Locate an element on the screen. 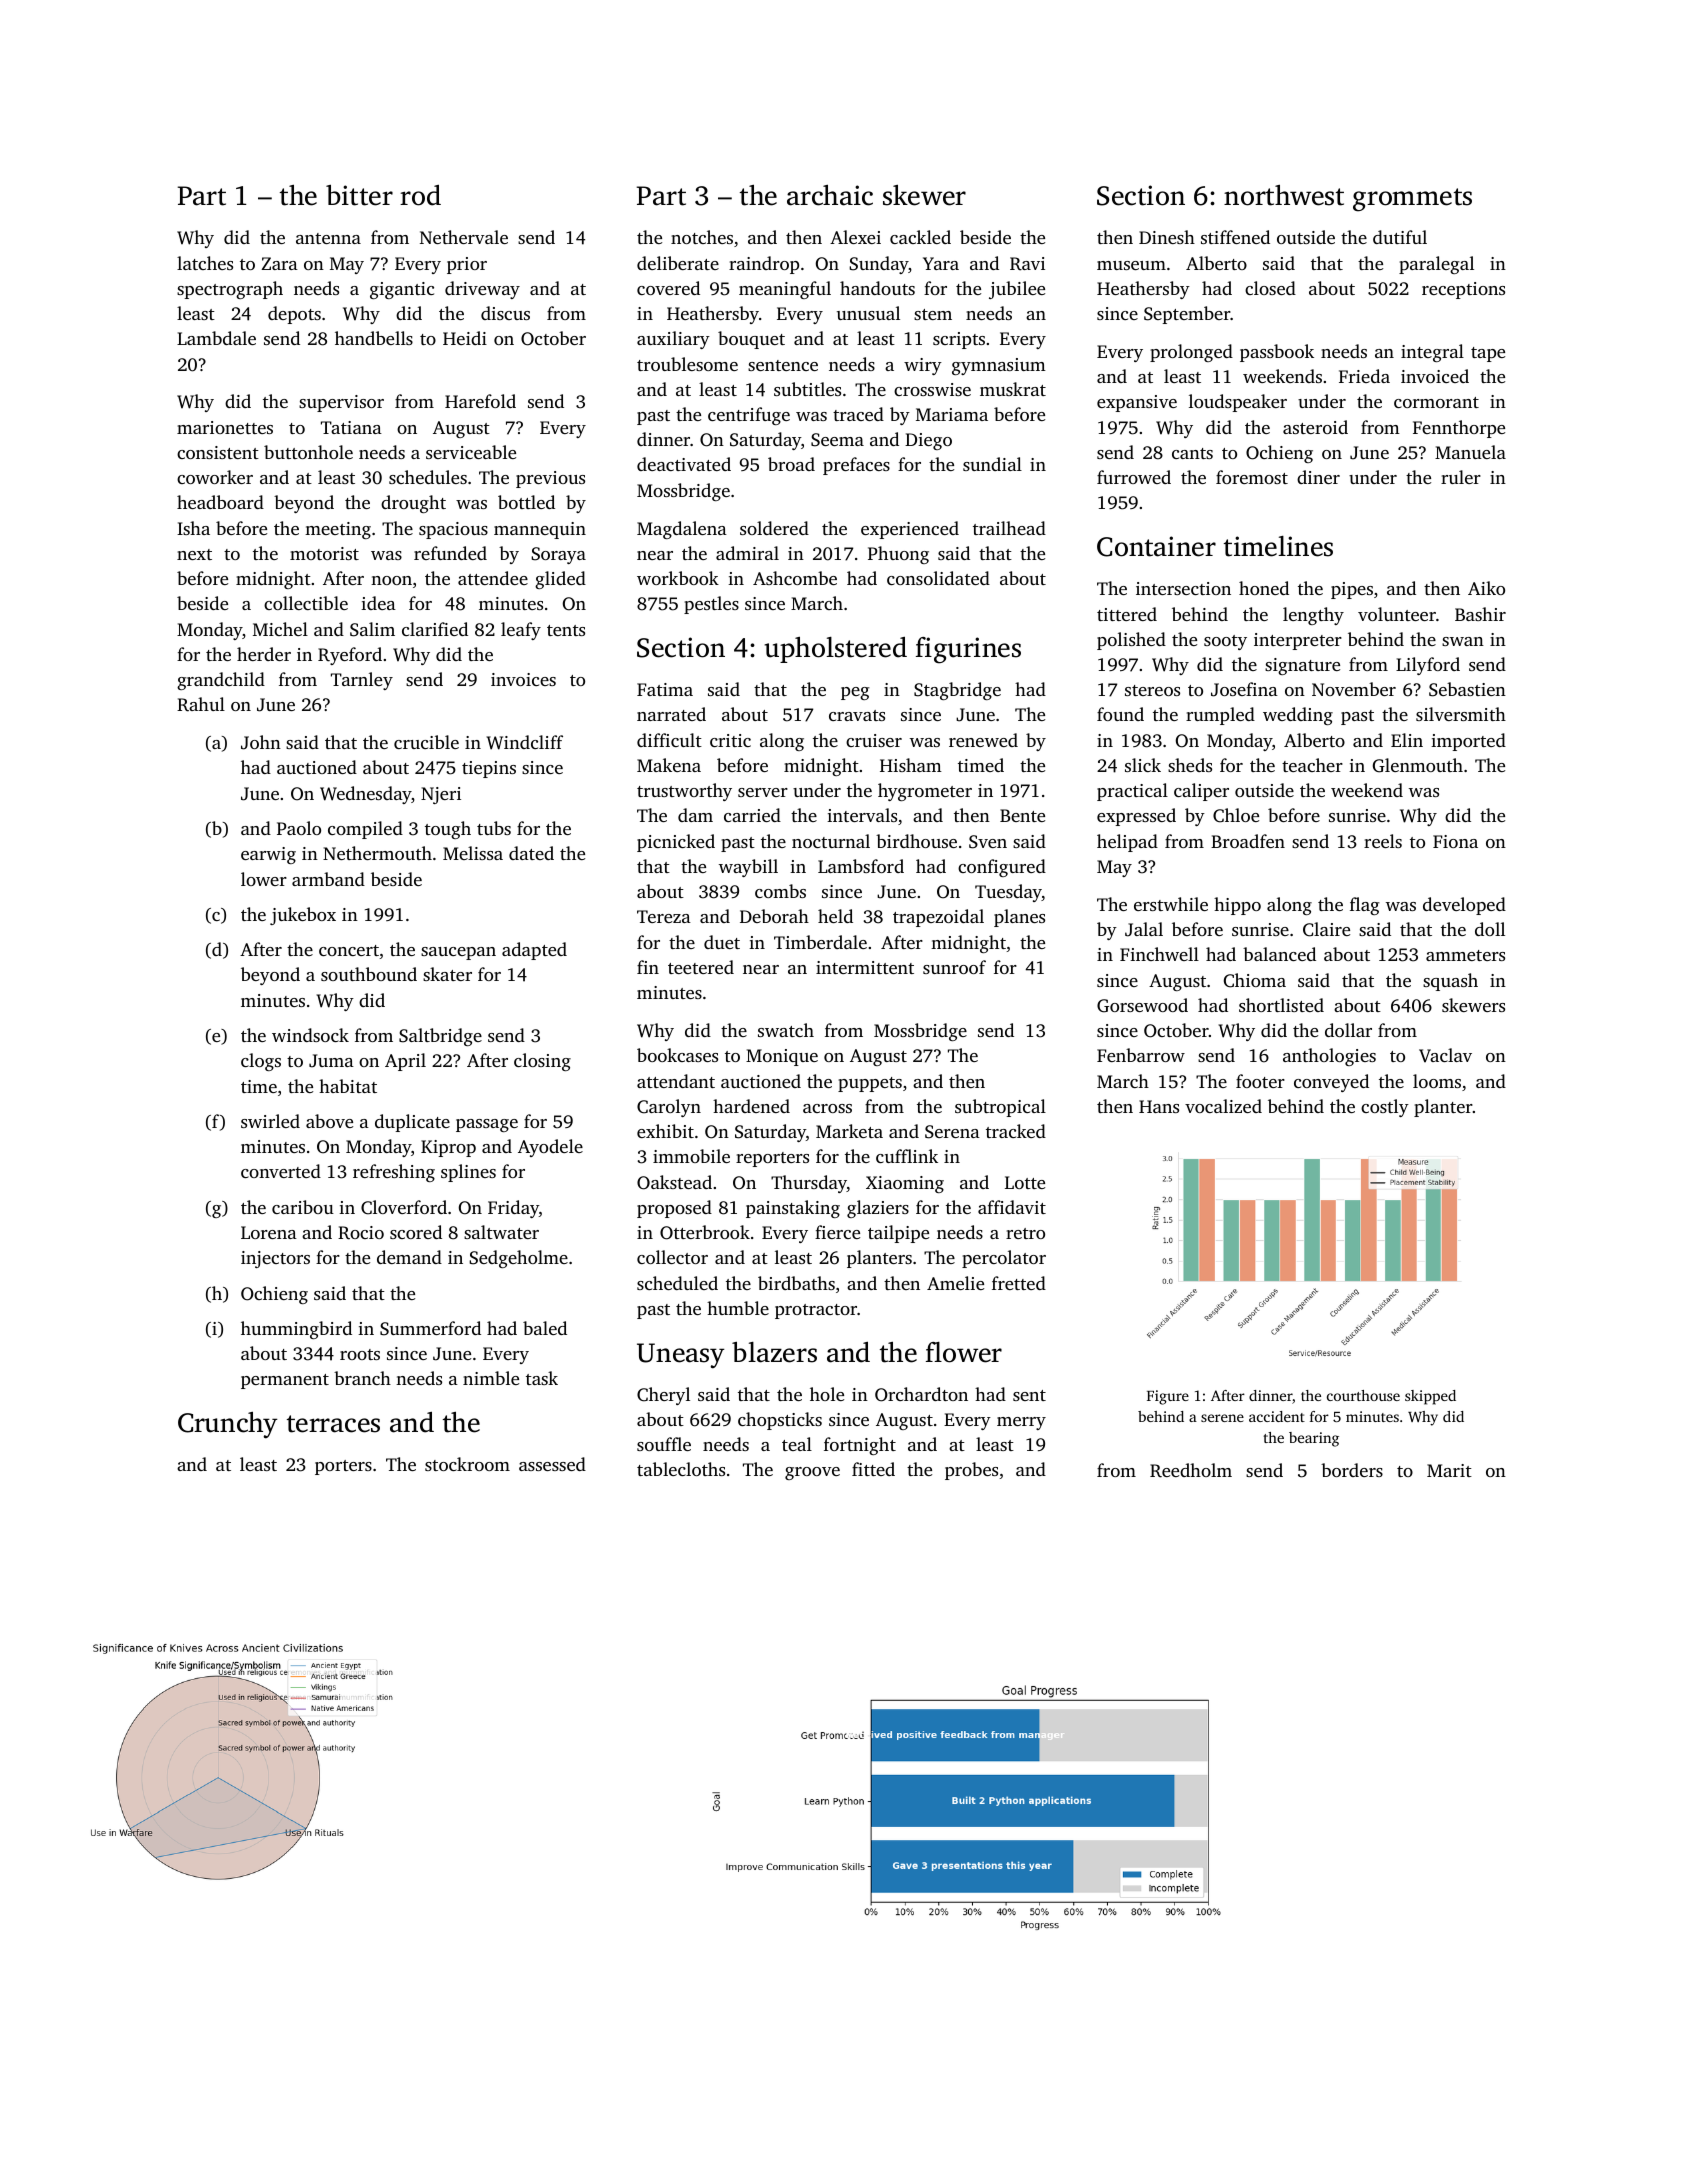 The width and height of the screenshot is (1683, 2178). Melissa is located at coordinates (473, 853).
